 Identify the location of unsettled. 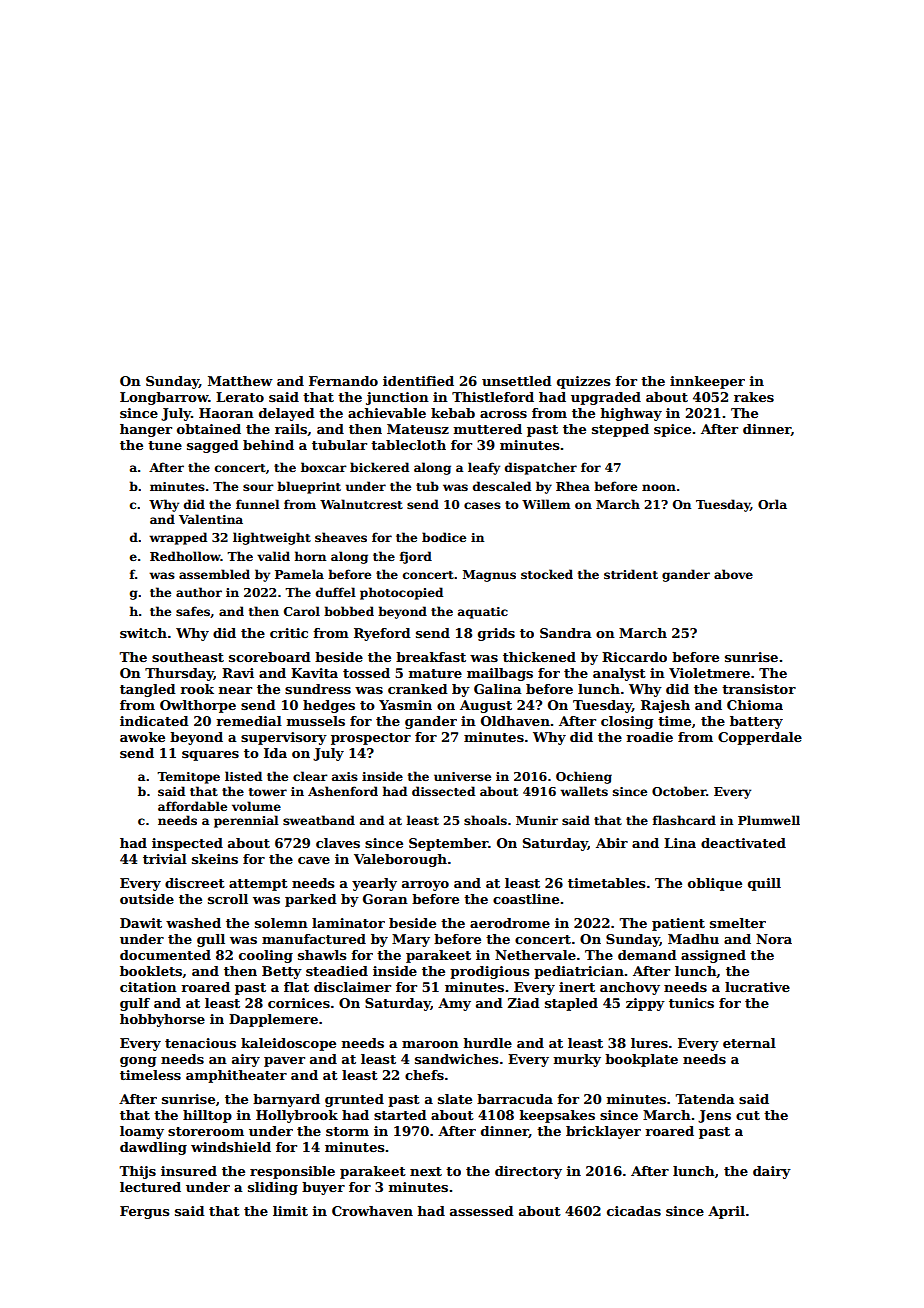
(517, 381).
